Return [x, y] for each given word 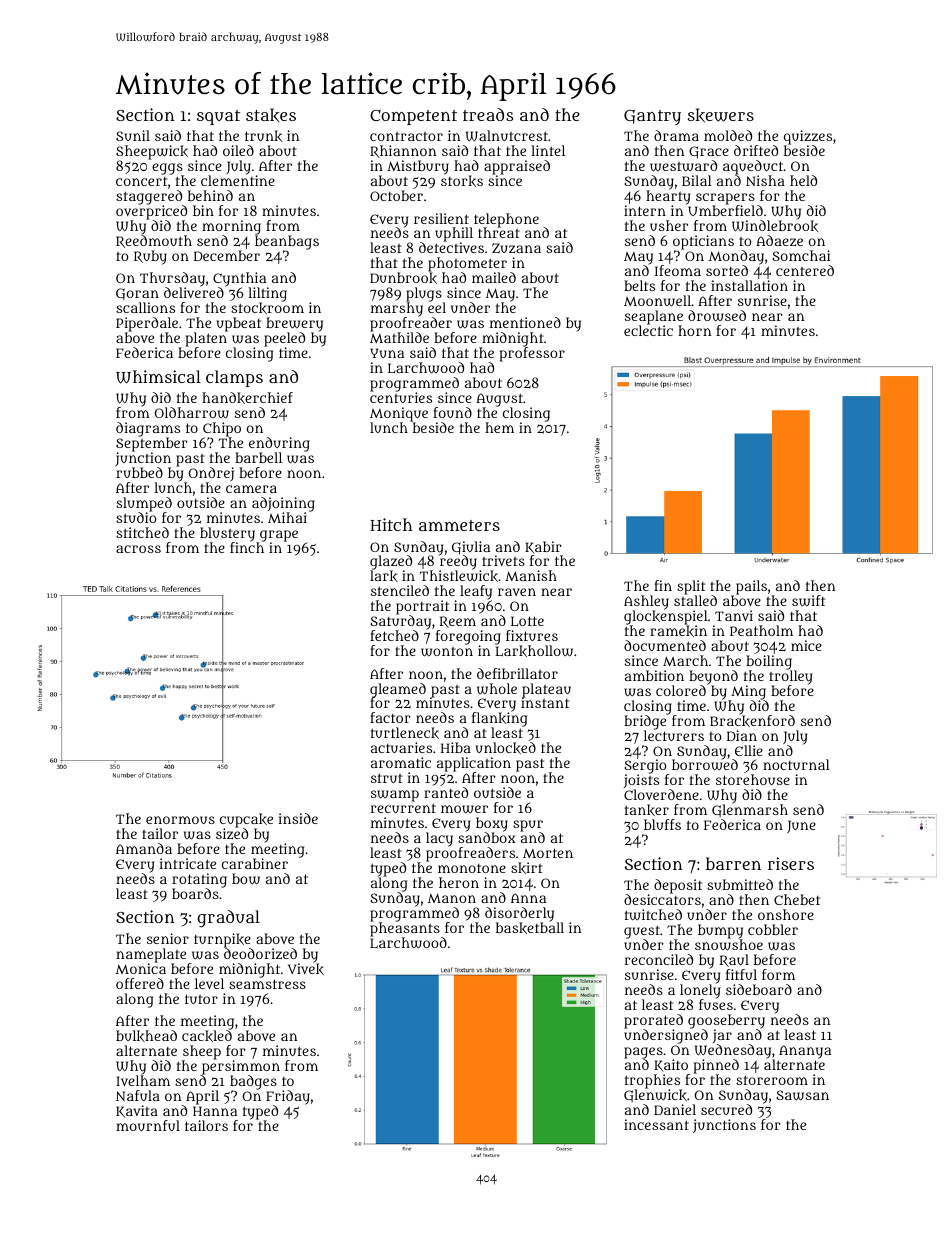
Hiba [456, 747]
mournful [148, 1125]
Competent [413, 117]
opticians [703, 242]
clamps [234, 378]
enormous [180, 820]
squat [218, 117]
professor [532, 354]
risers [791, 863]
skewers [721, 115]
